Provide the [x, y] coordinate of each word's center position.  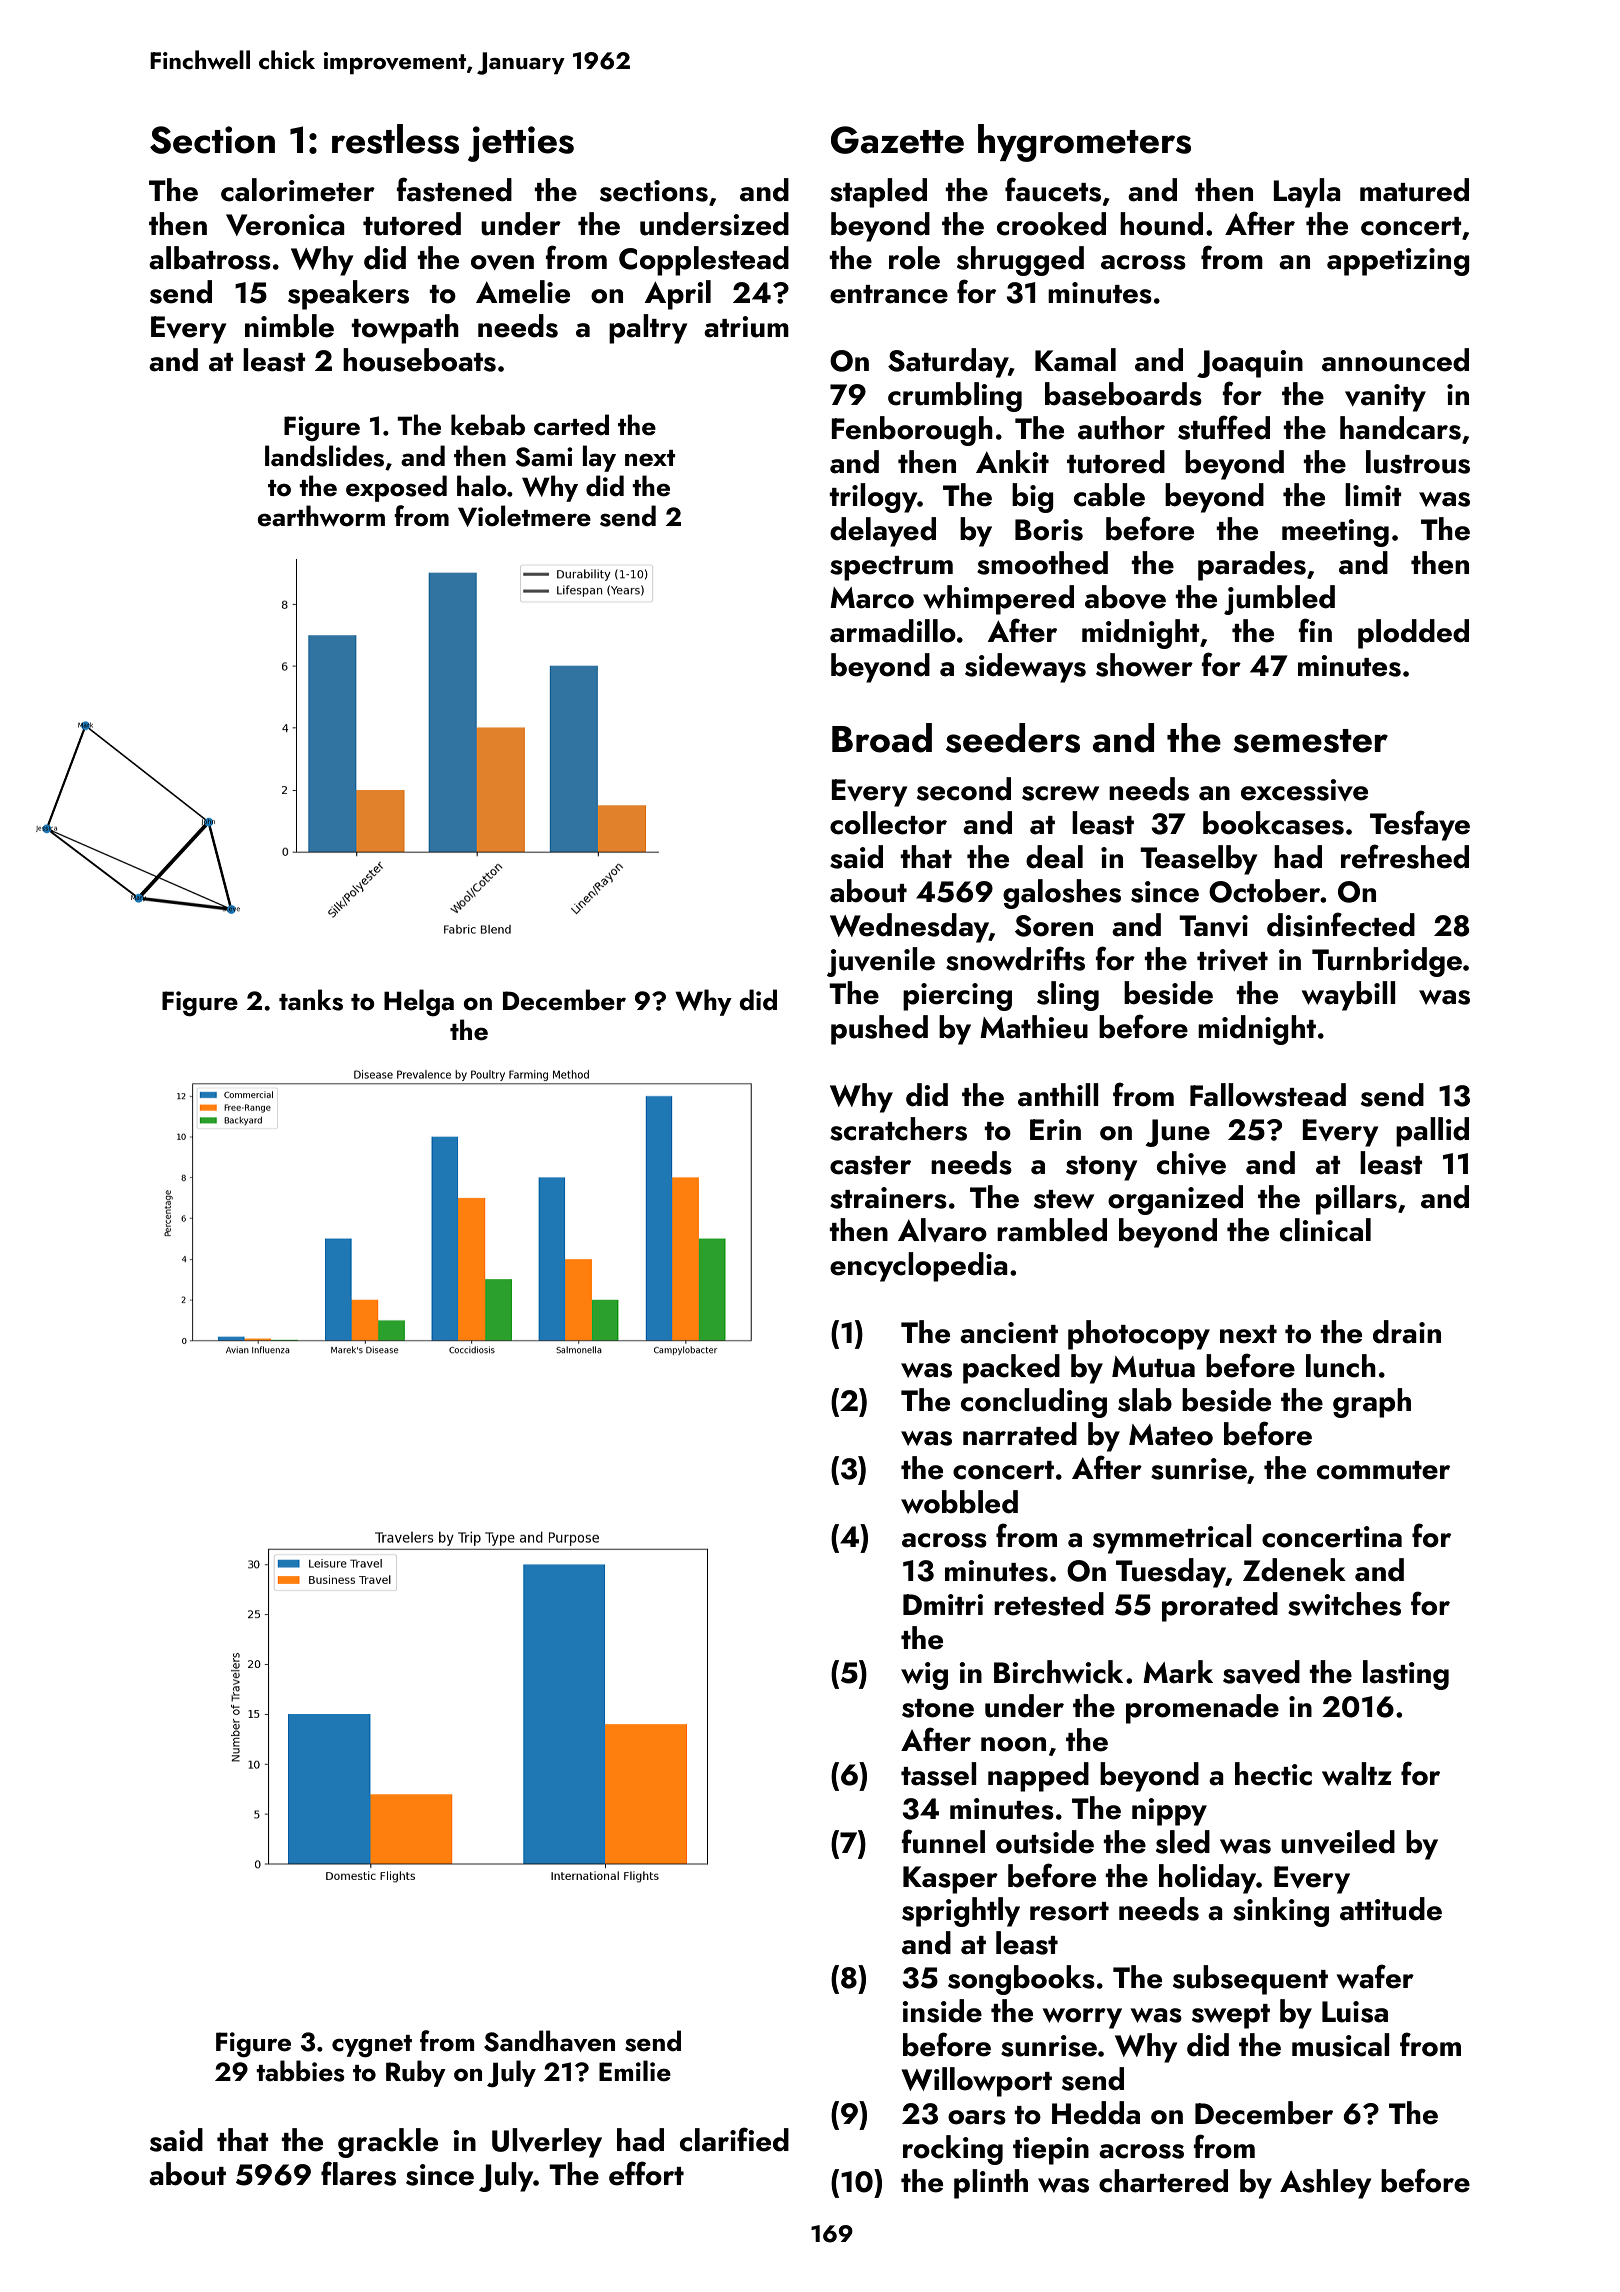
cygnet [372, 2046]
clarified [734, 2139]
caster [870, 1165]
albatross [210, 258]
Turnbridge [1387, 962]
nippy [1169, 1812]
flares [358, 2173]
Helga [419, 1002]
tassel [939, 1774]
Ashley [1325, 2184]
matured [1414, 190]
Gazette [897, 140]
